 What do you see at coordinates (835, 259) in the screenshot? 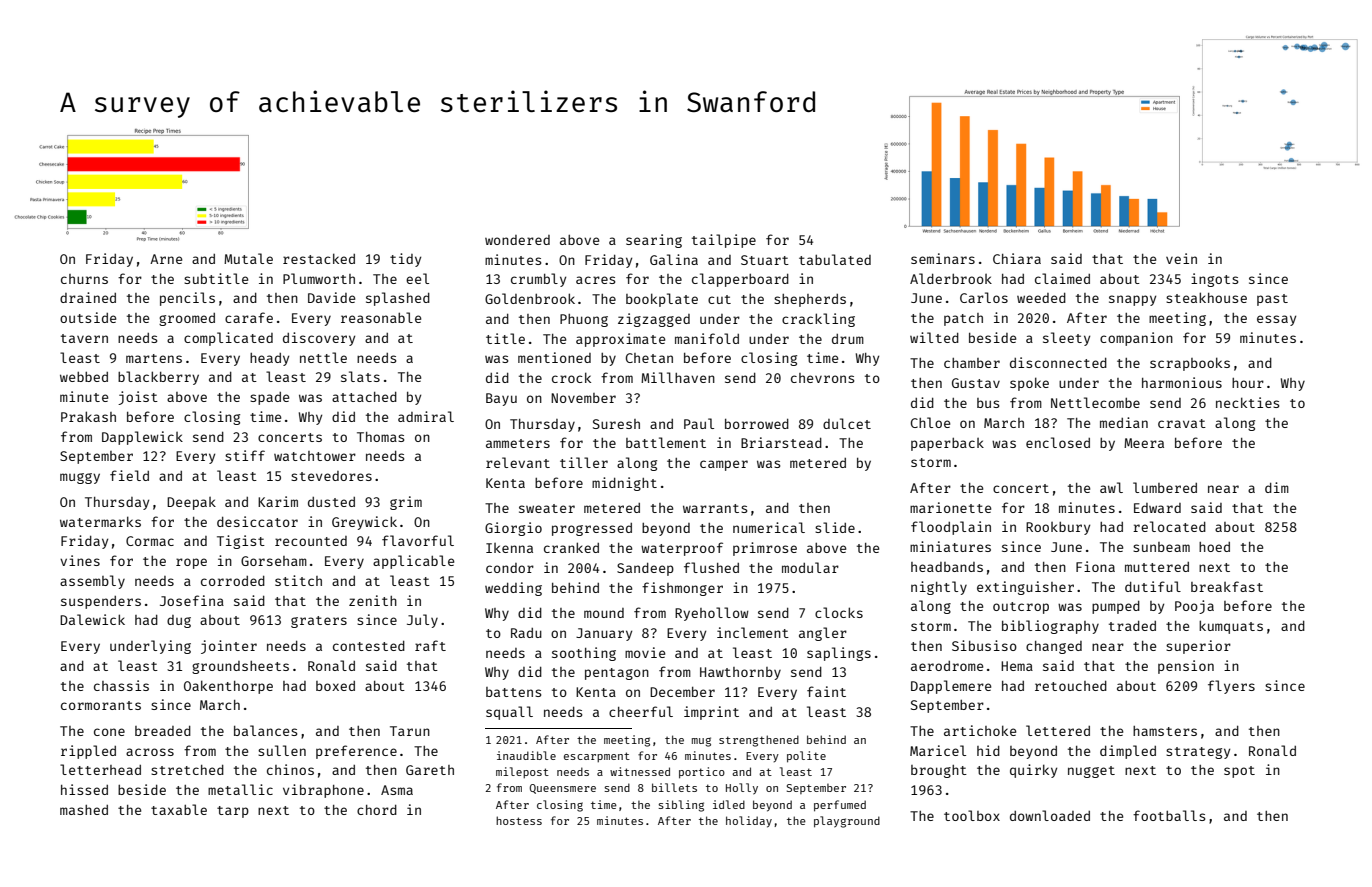
I see `tabulated` at bounding box center [835, 259].
